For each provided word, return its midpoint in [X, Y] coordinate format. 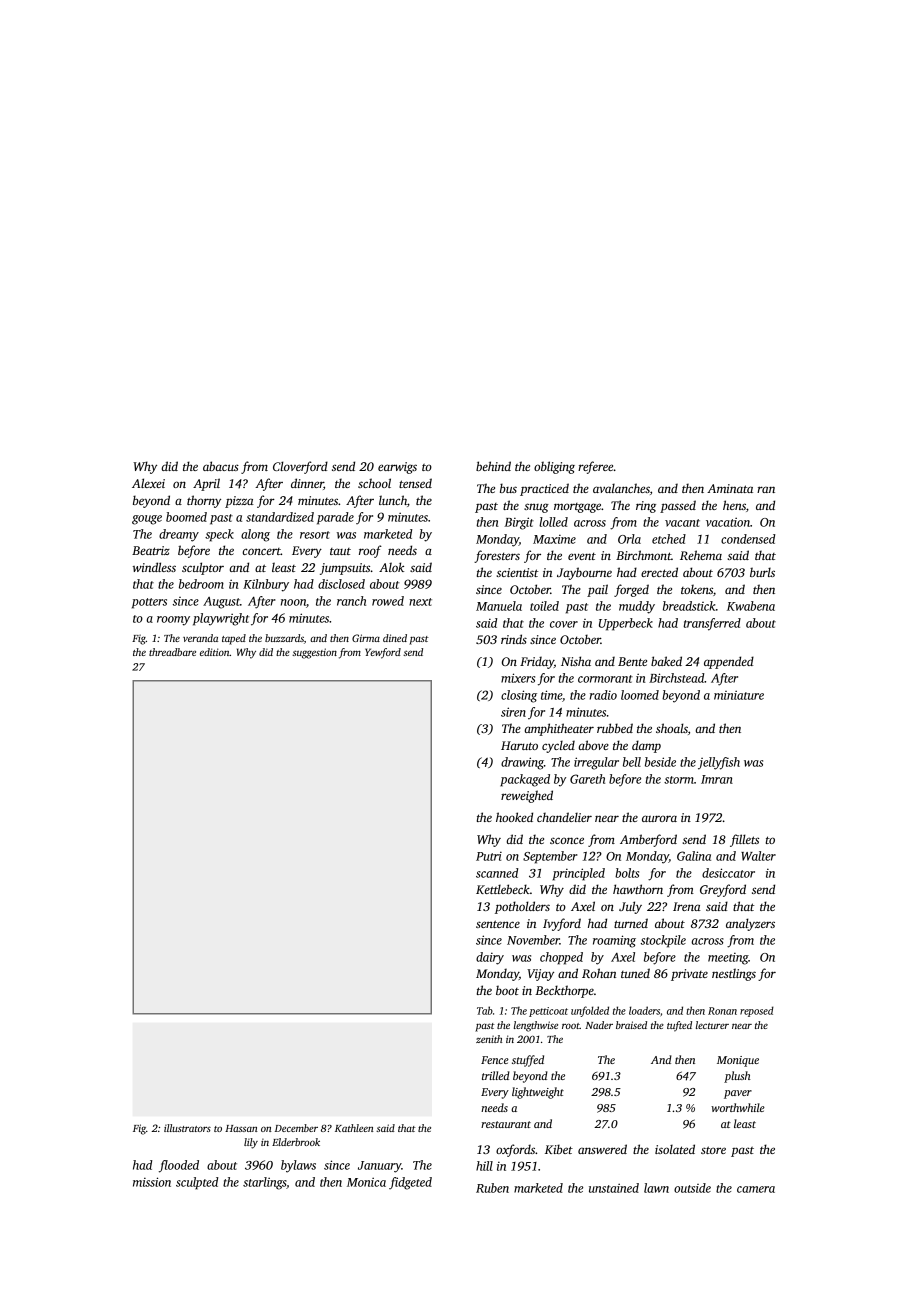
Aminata [730, 488]
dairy [490, 958]
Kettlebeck [503, 889]
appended [729, 662]
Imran [717, 779]
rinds [514, 639]
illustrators [187, 1128]
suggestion [314, 653]
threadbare [172, 652]
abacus [221, 466]
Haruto [519, 745]
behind [493, 466]
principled [578, 874]
